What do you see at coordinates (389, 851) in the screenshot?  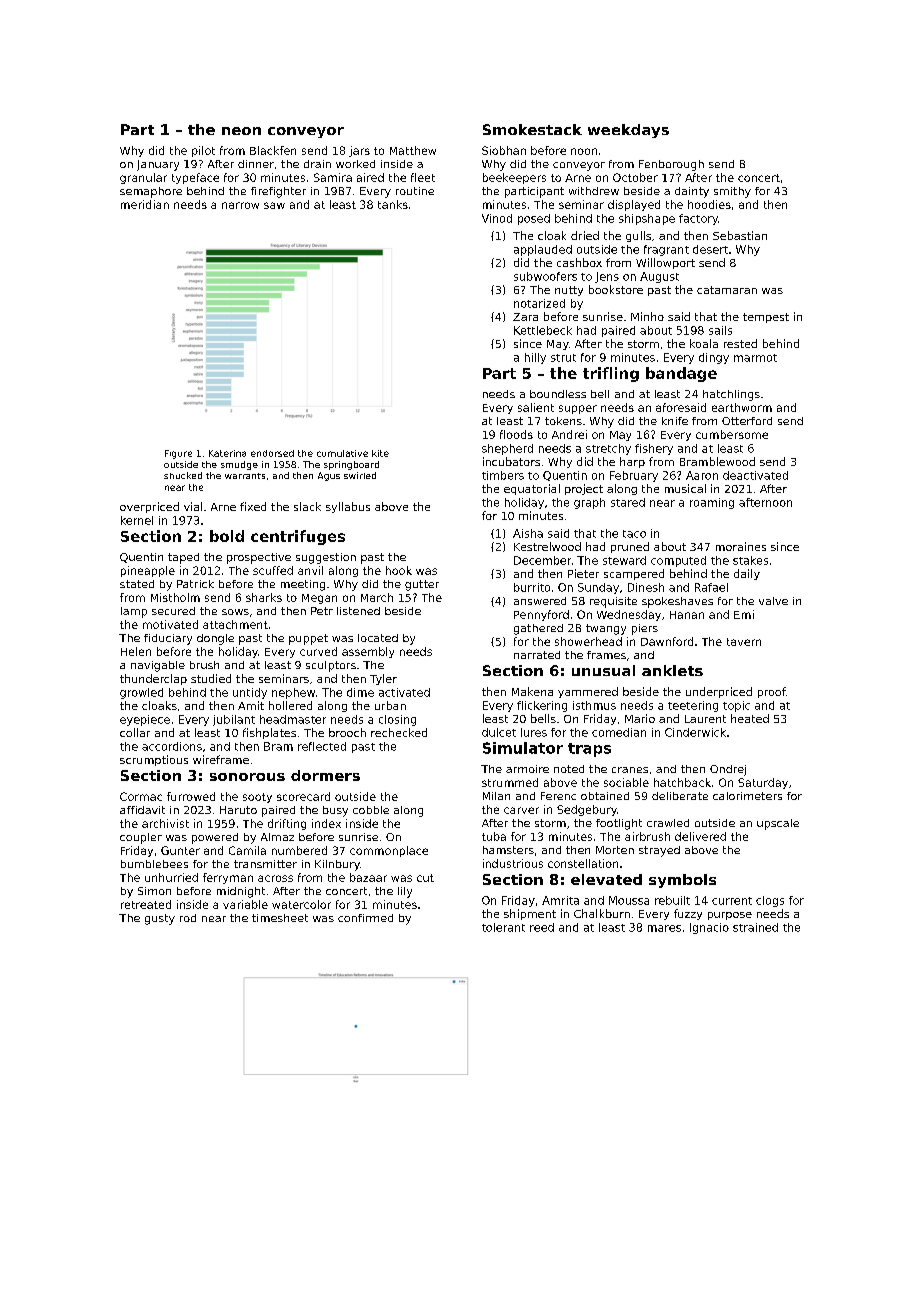 I see `commonplace` at bounding box center [389, 851].
